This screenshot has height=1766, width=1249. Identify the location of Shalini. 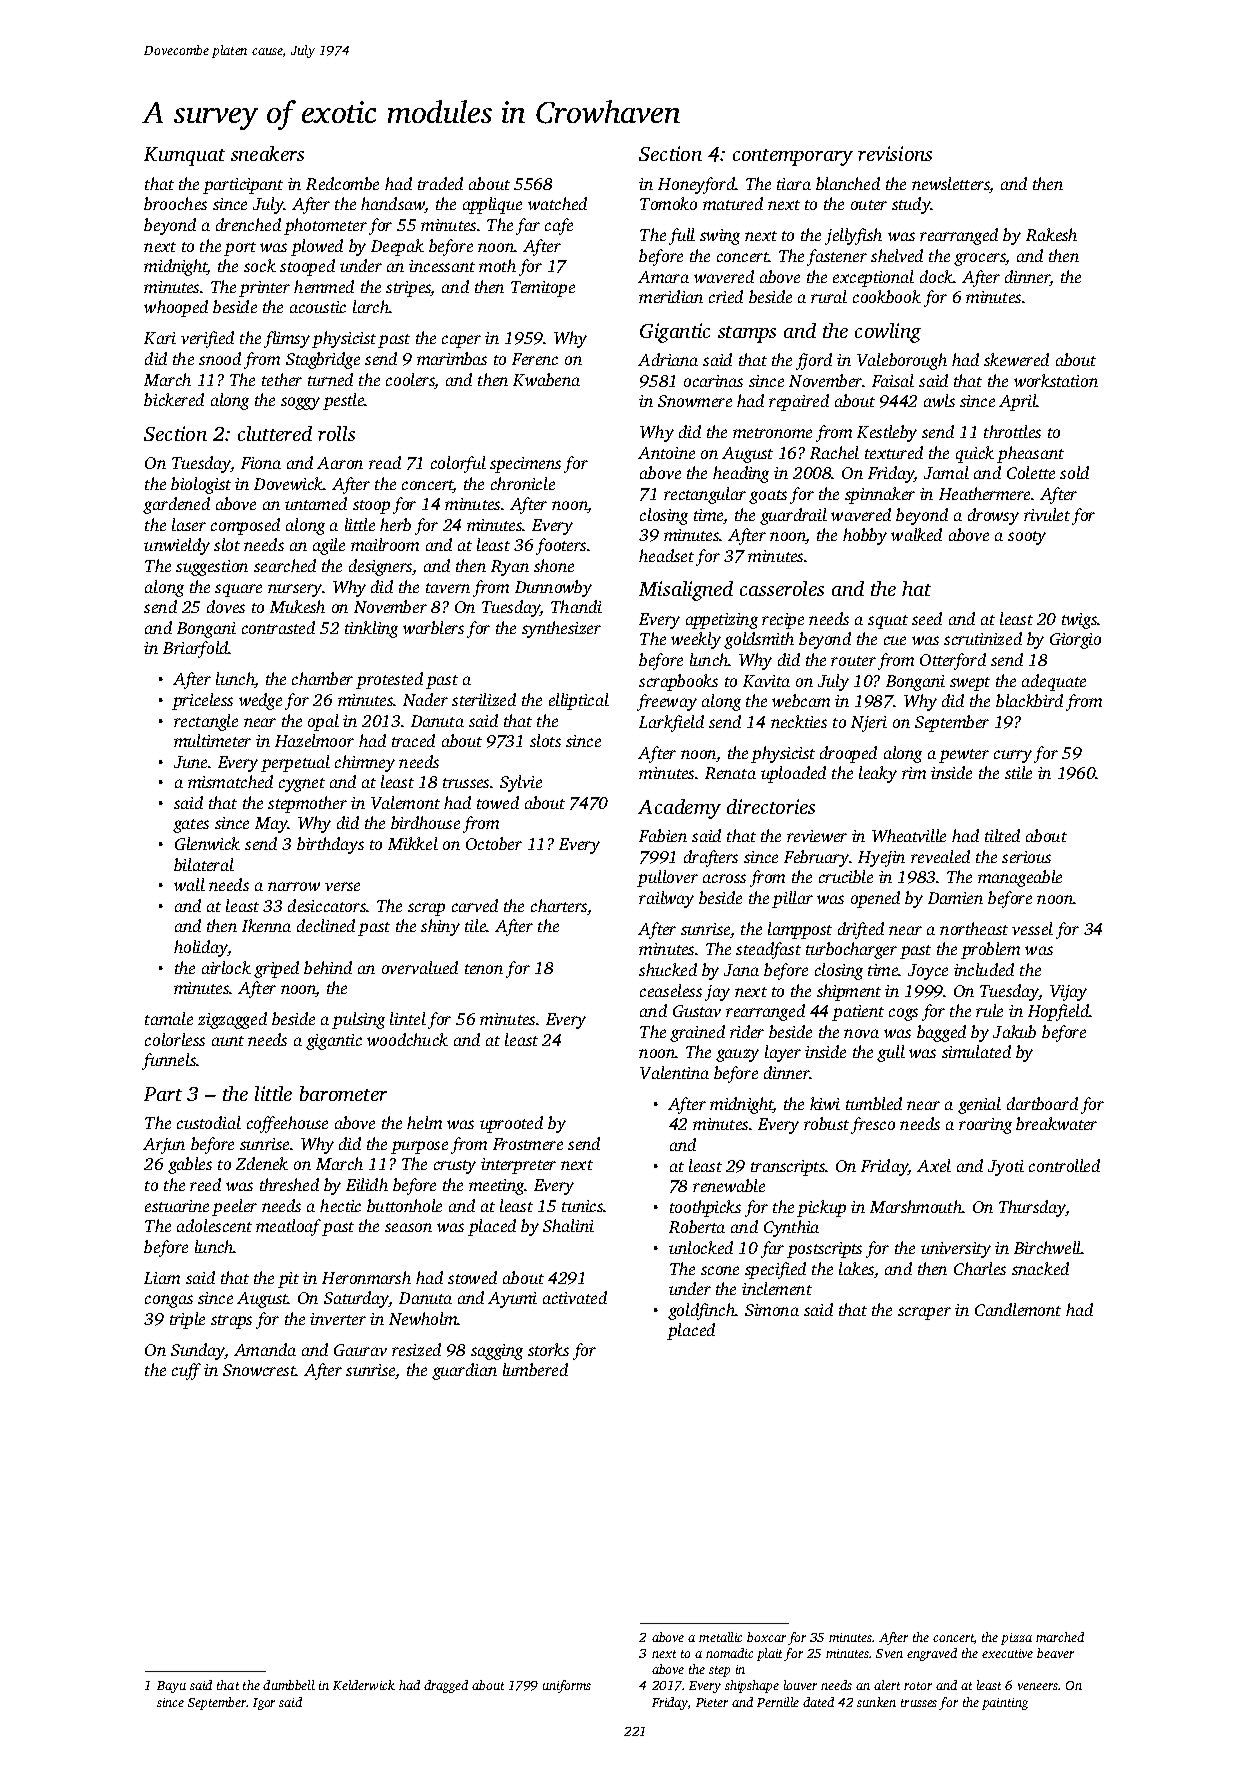
(568, 1225).
